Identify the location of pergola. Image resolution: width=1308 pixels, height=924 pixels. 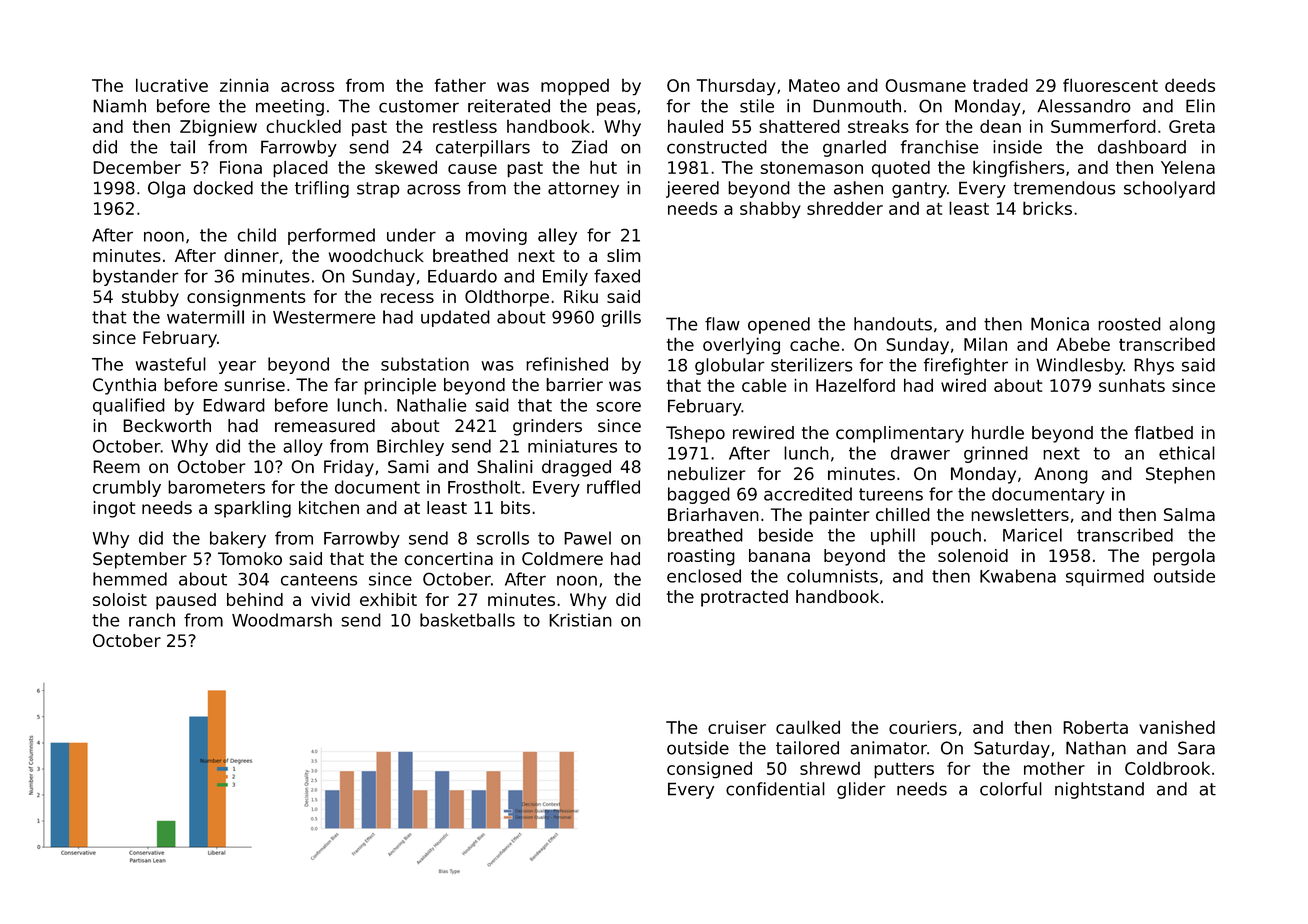
(1184, 557).
